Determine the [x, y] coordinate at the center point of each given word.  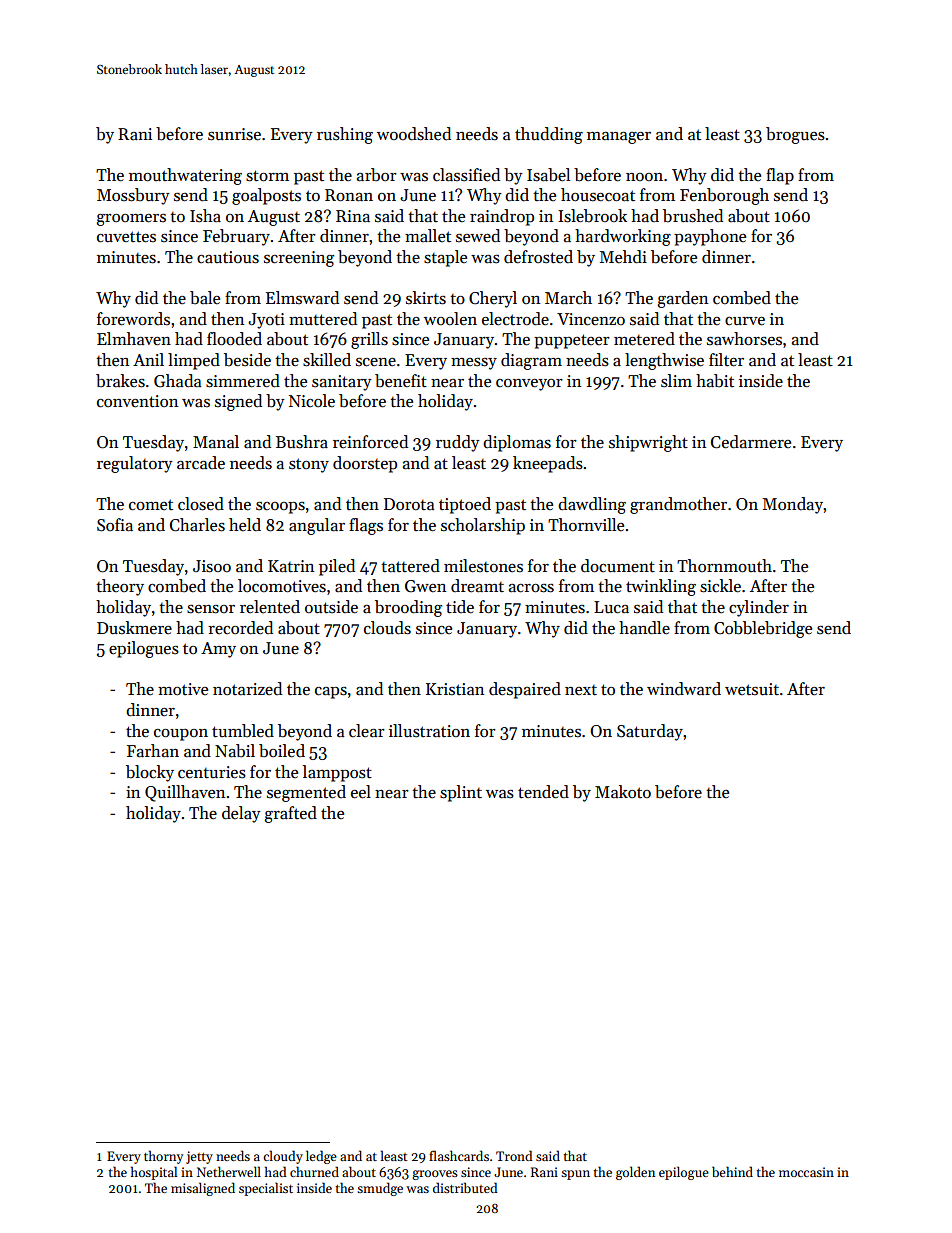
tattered [410, 566]
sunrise [234, 134]
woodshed [414, 134]
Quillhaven [185, 793]
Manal [216, 442]
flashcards [459, 1155]
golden [635, 1173]
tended [543, 792]
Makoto [623, 792]
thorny [163, 1157]
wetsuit [752, 689]
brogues [795, 135]
